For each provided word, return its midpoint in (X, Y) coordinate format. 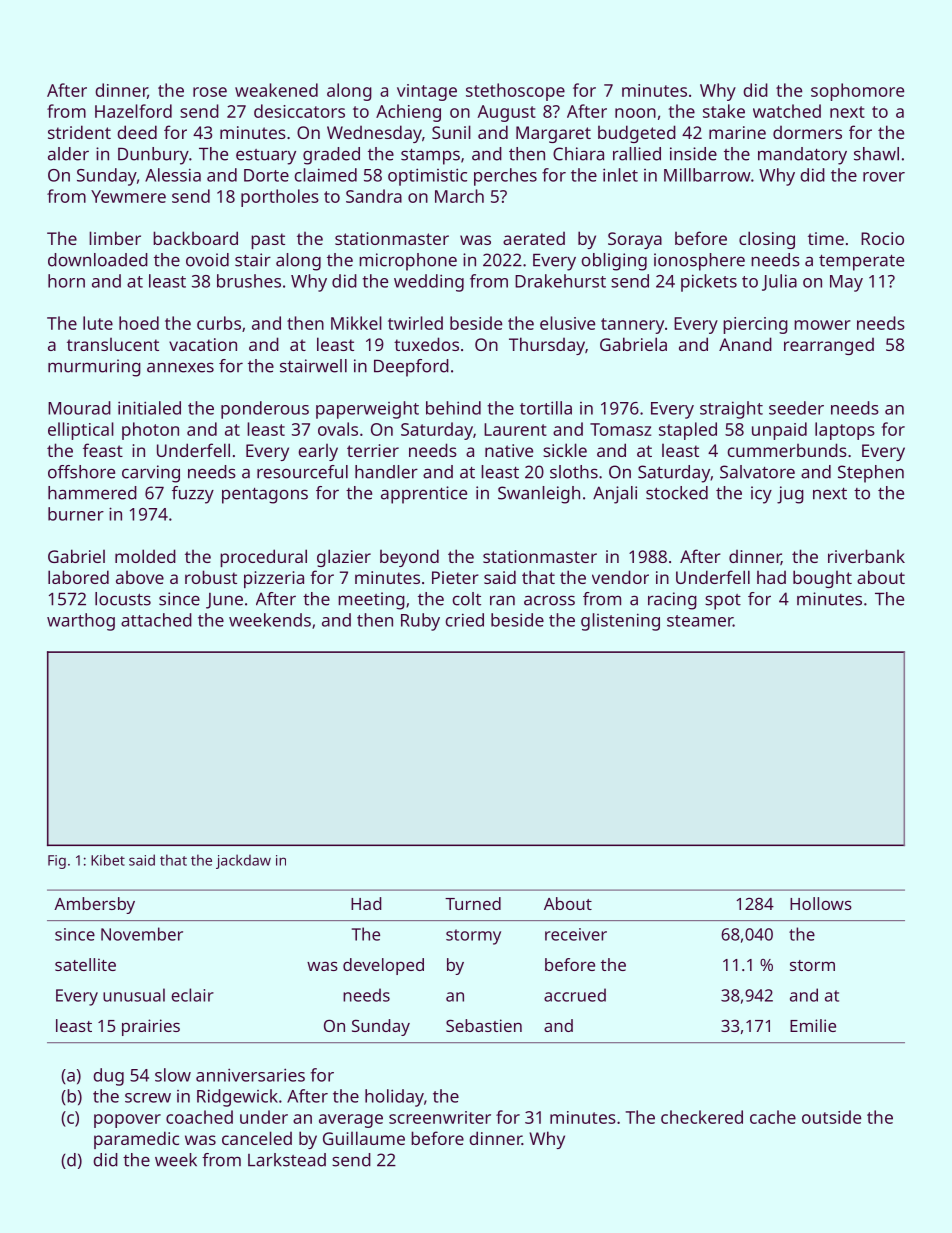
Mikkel (356, 323)
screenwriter (440, 1117)
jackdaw (243, 861)
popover (127, 1121)
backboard (195, 238)
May (846, 283)
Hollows (821, 903)
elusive (567, 323)
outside (831, 1117)
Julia (779, 282)
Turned (473, 903)
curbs (219, 323)
